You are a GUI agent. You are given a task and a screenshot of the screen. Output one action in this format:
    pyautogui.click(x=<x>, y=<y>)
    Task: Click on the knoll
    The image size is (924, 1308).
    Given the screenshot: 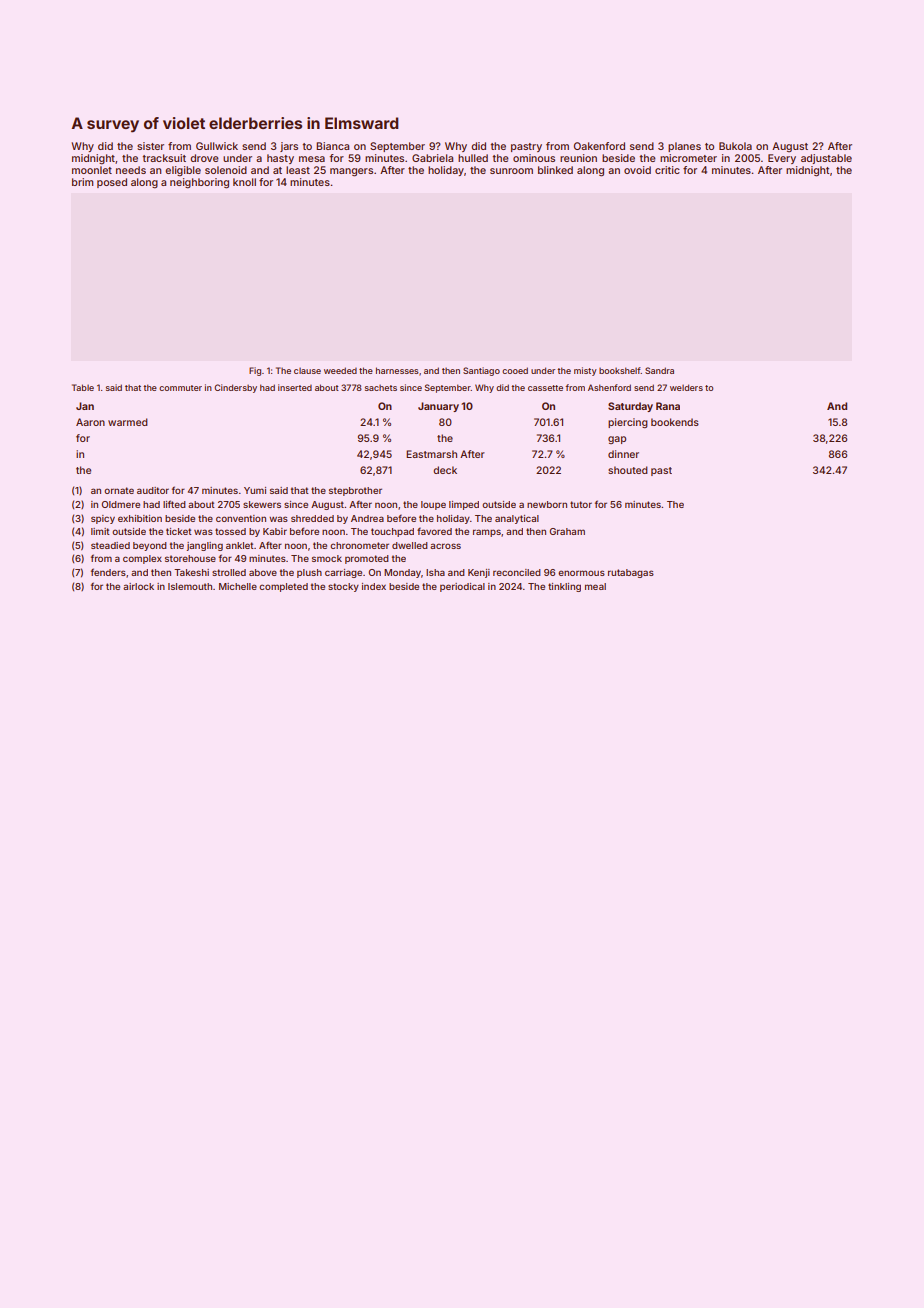 What is the action you would take?
    pyautogui.click(x=244, y=182)
